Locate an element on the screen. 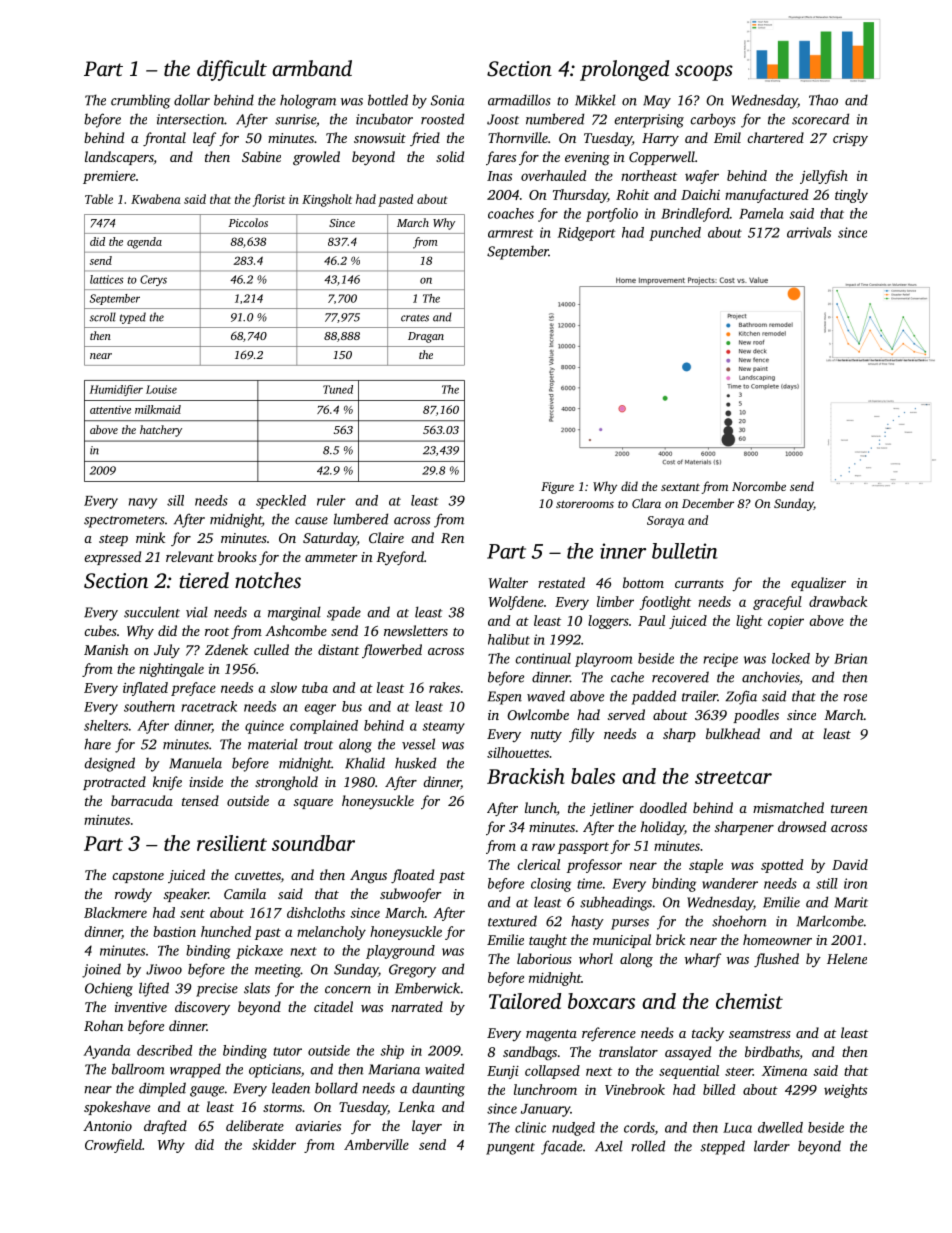 The width and height of the screenshot is (952, 1233). hologram is located at coordinates (308, 101).
